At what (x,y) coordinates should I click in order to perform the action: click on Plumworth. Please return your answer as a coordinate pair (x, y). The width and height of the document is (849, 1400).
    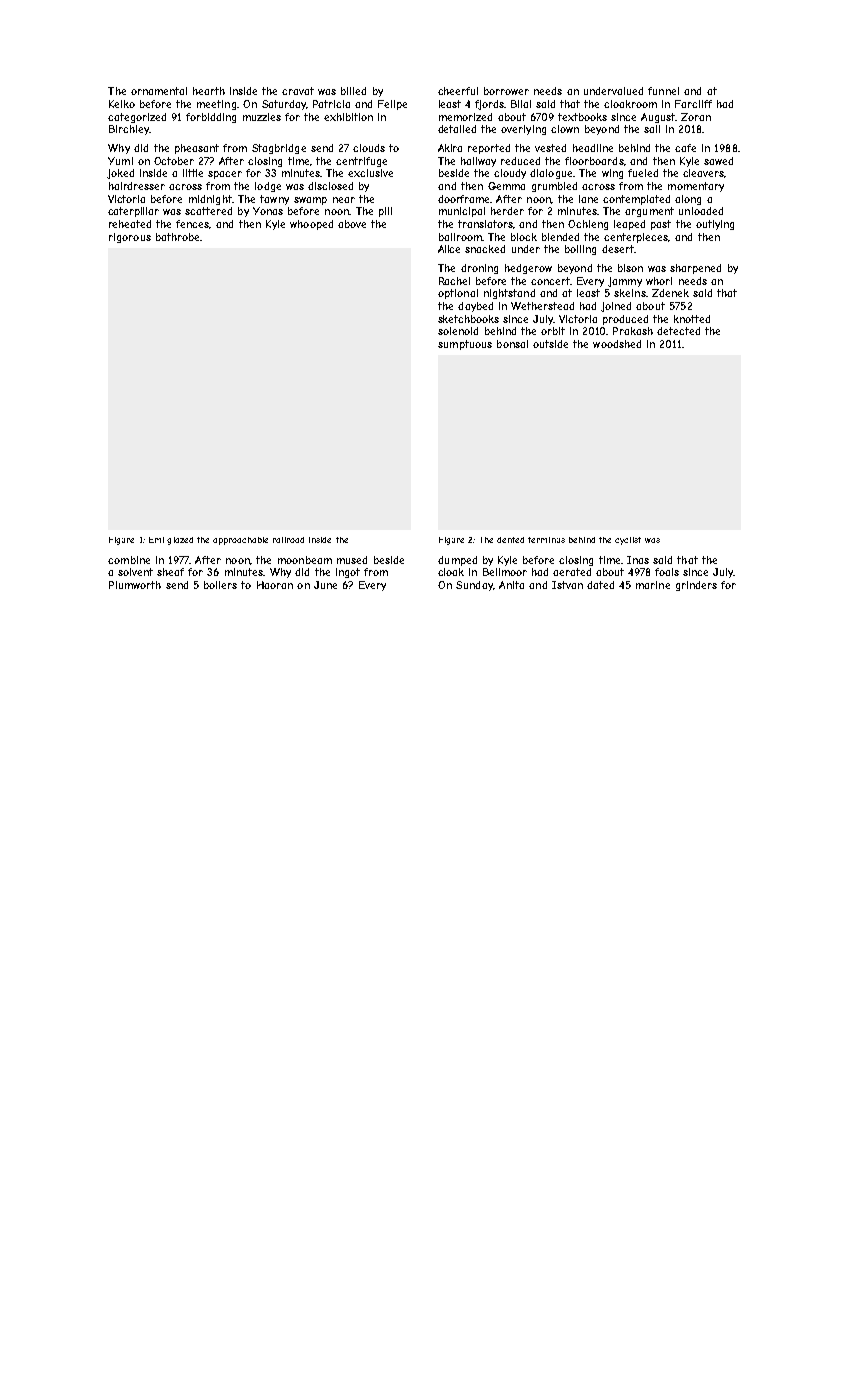
    Looking at the image, I should click on (135, 585).
